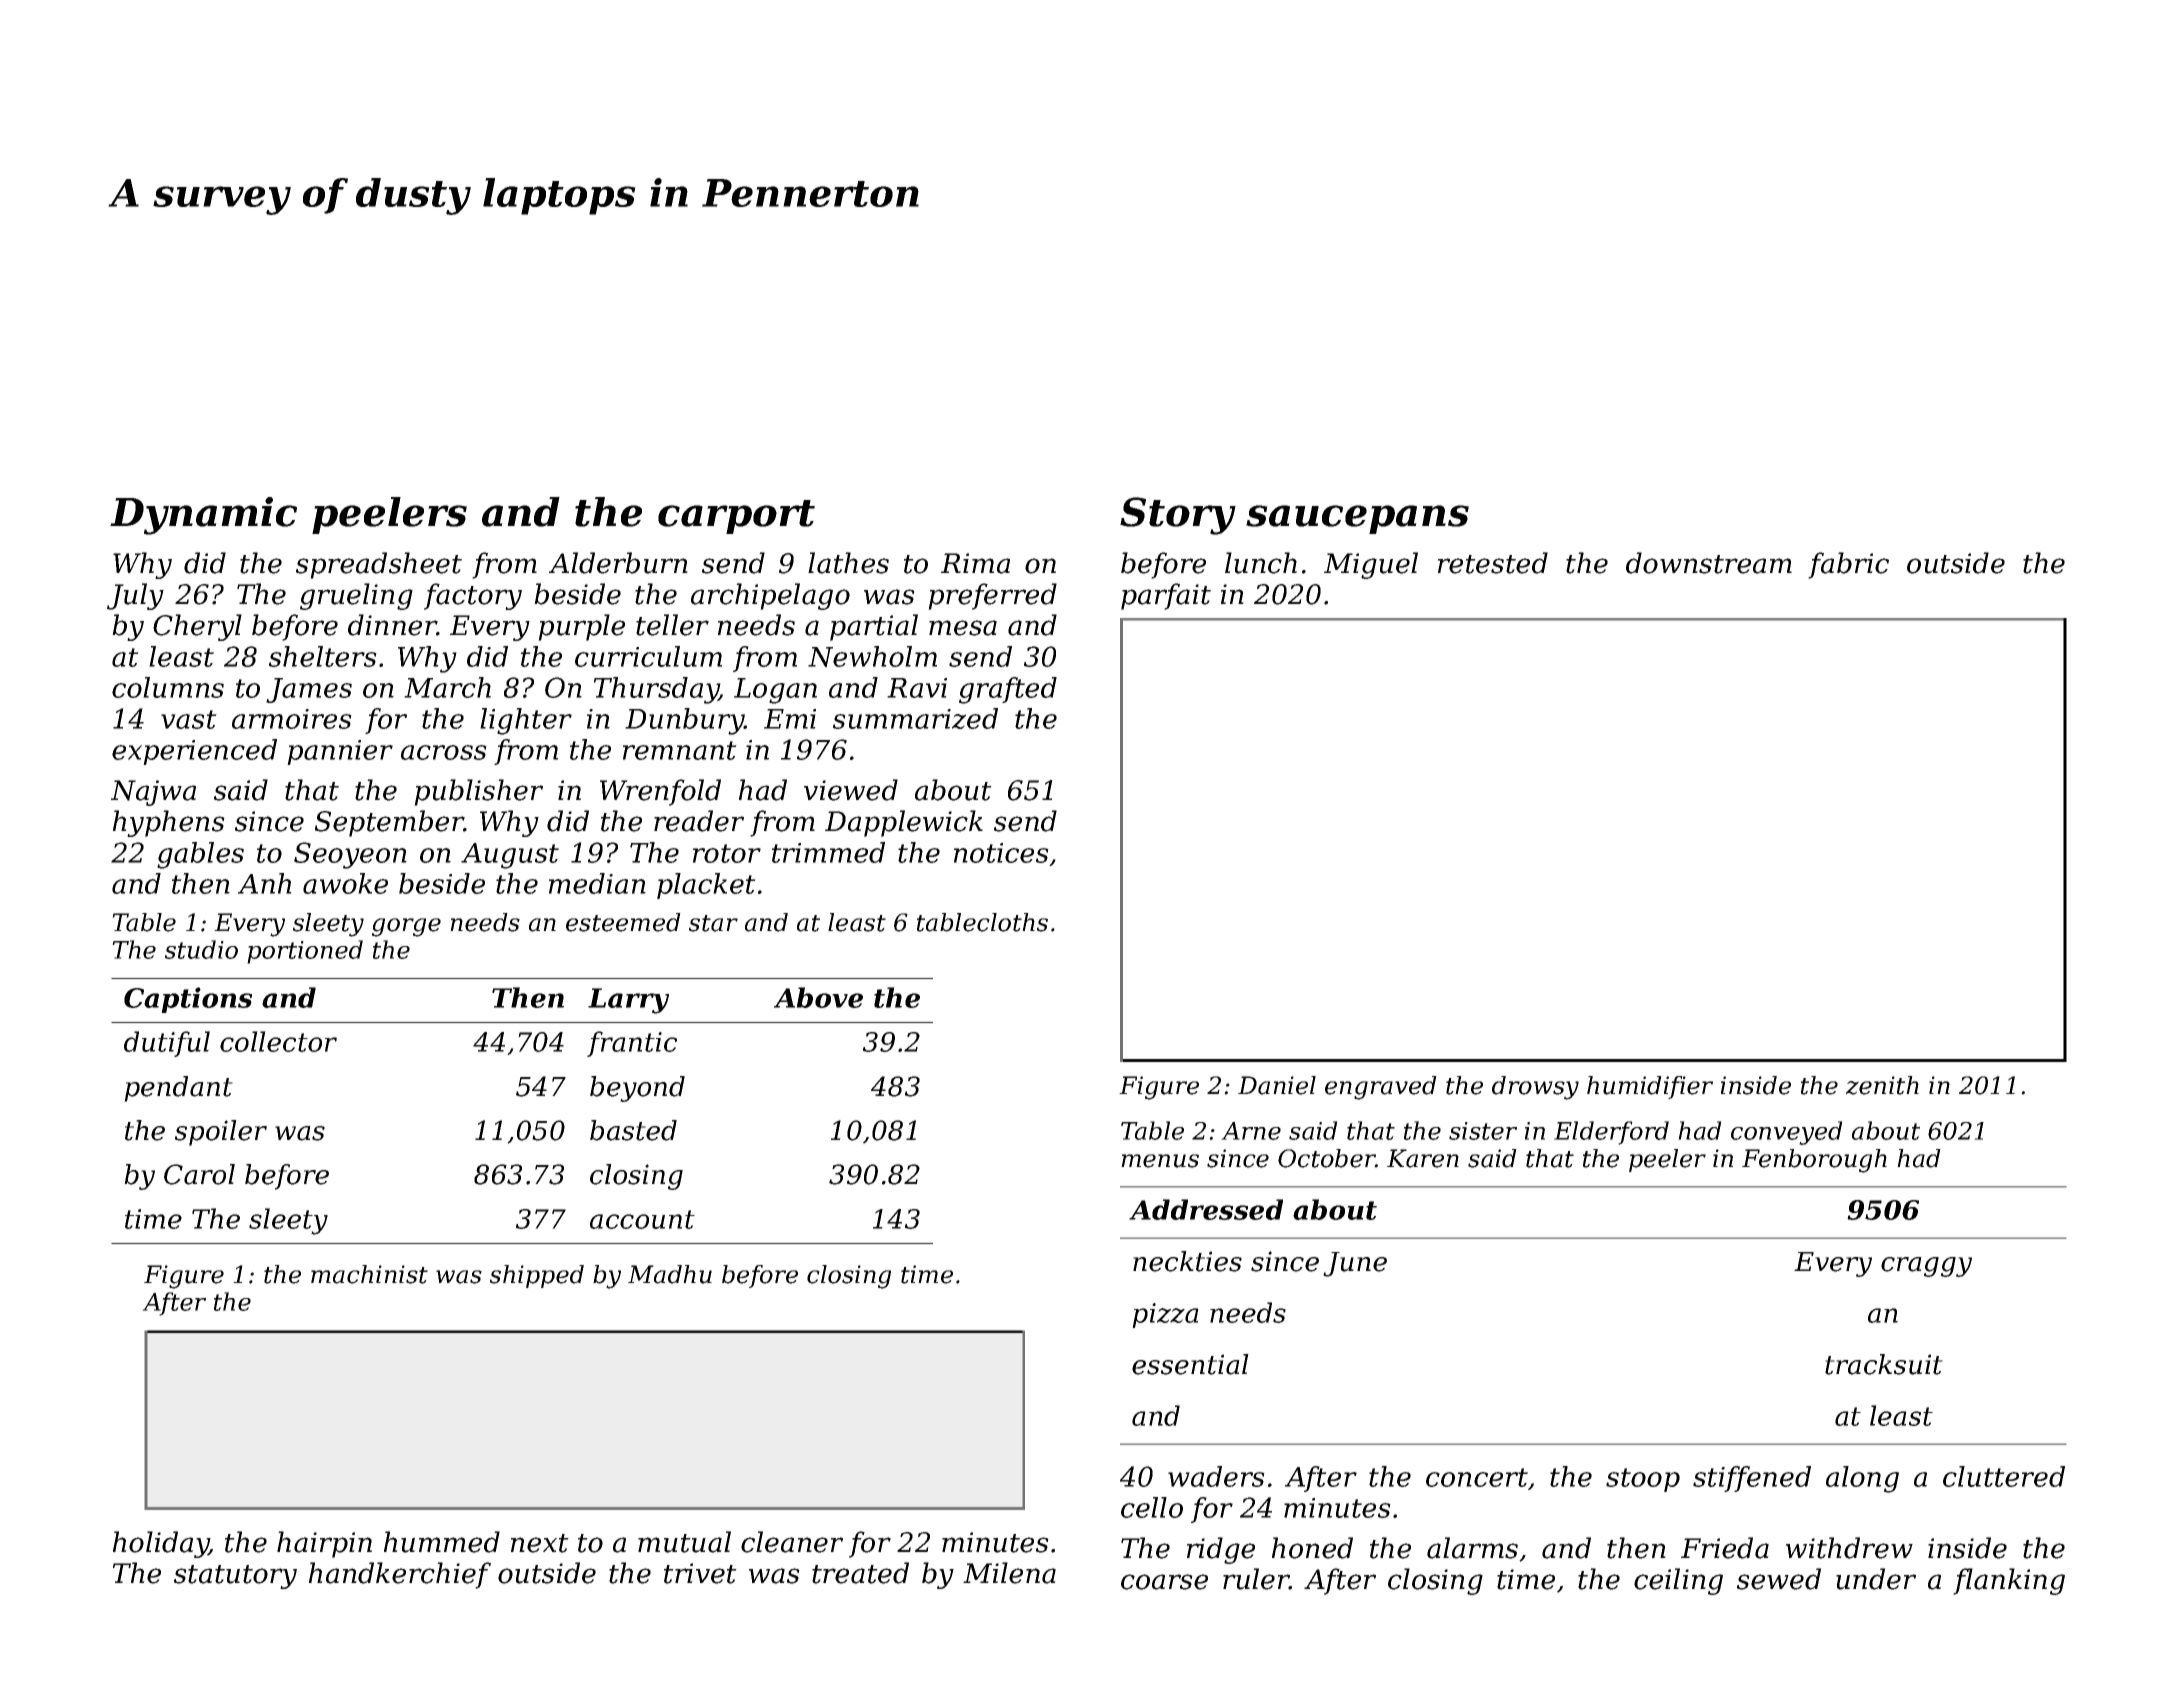  Describe the element at coordinates (597, 883) in the screenshot. I see `median` at that location.
